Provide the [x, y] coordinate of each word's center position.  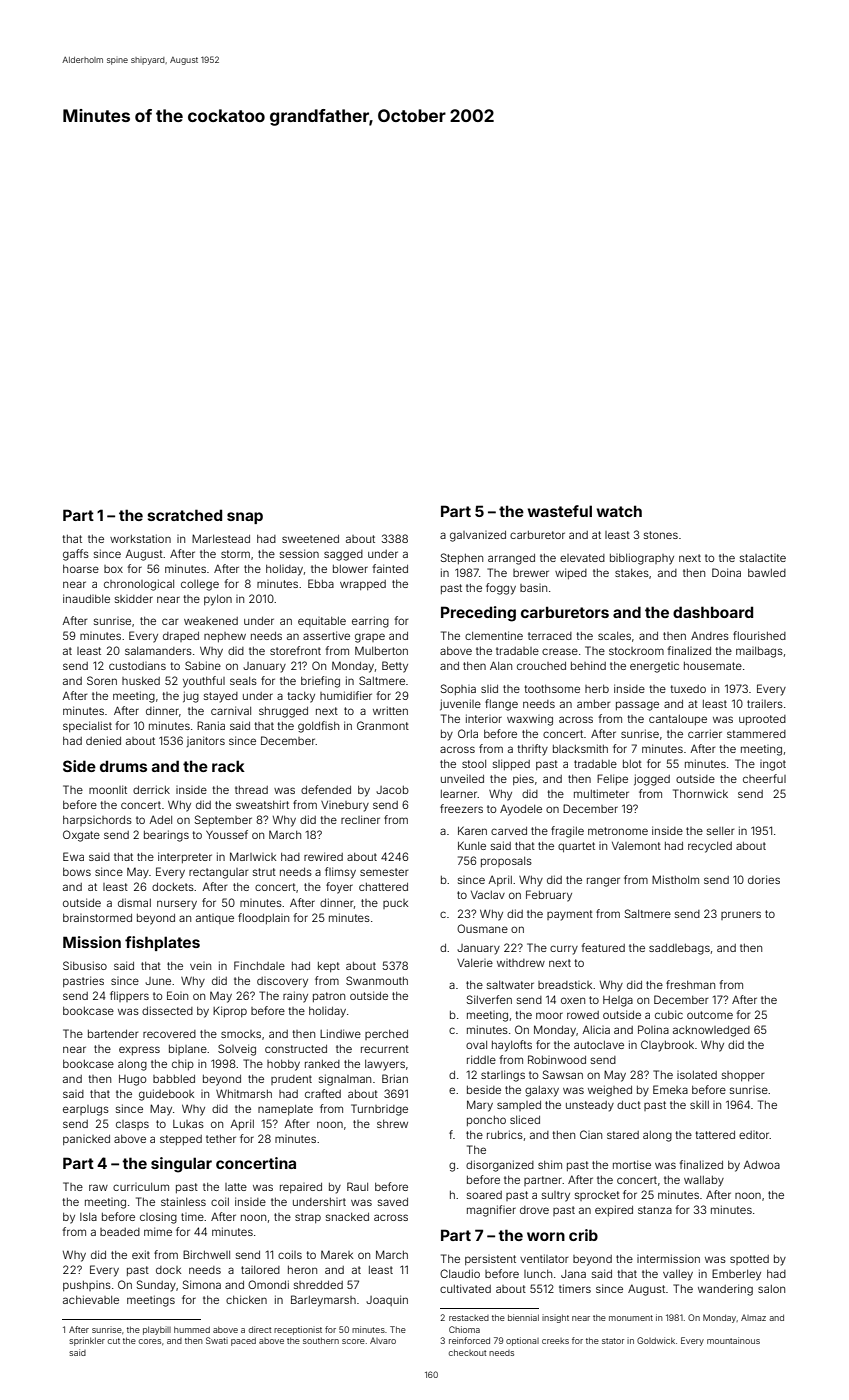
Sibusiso [85, 965]
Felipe [612, 779]
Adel [160, 819]
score [353, 1341]
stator [613, 1341]
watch [619, 511]
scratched [185, 515]
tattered [715, 1135]
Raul [357, 1186]
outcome [710, 1015]
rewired [323, 856]
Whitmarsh [244, 1093]
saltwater [510, 985]
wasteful [559, 511]
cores [150, 1341]
